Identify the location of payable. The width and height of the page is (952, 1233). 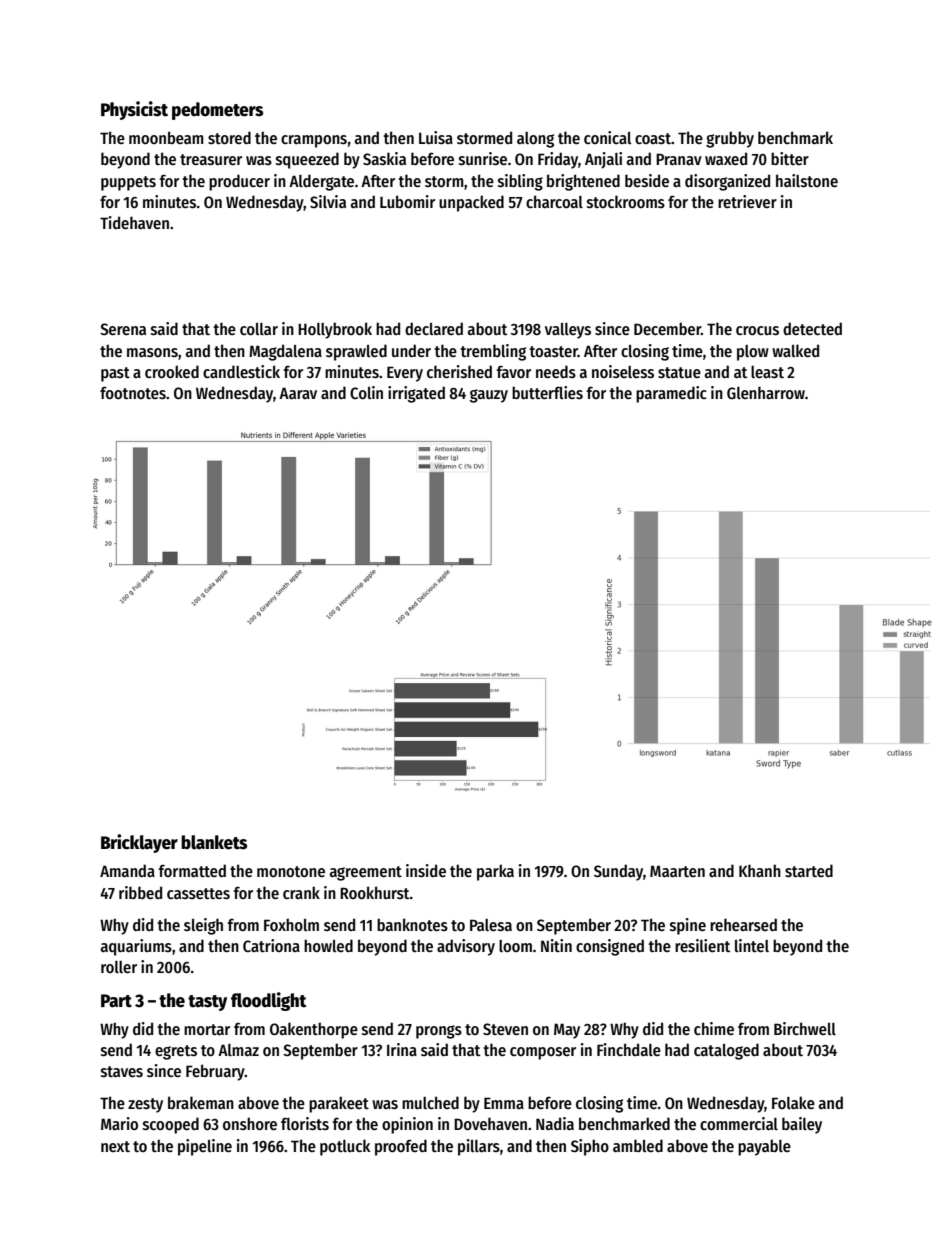
(764, 1147).
